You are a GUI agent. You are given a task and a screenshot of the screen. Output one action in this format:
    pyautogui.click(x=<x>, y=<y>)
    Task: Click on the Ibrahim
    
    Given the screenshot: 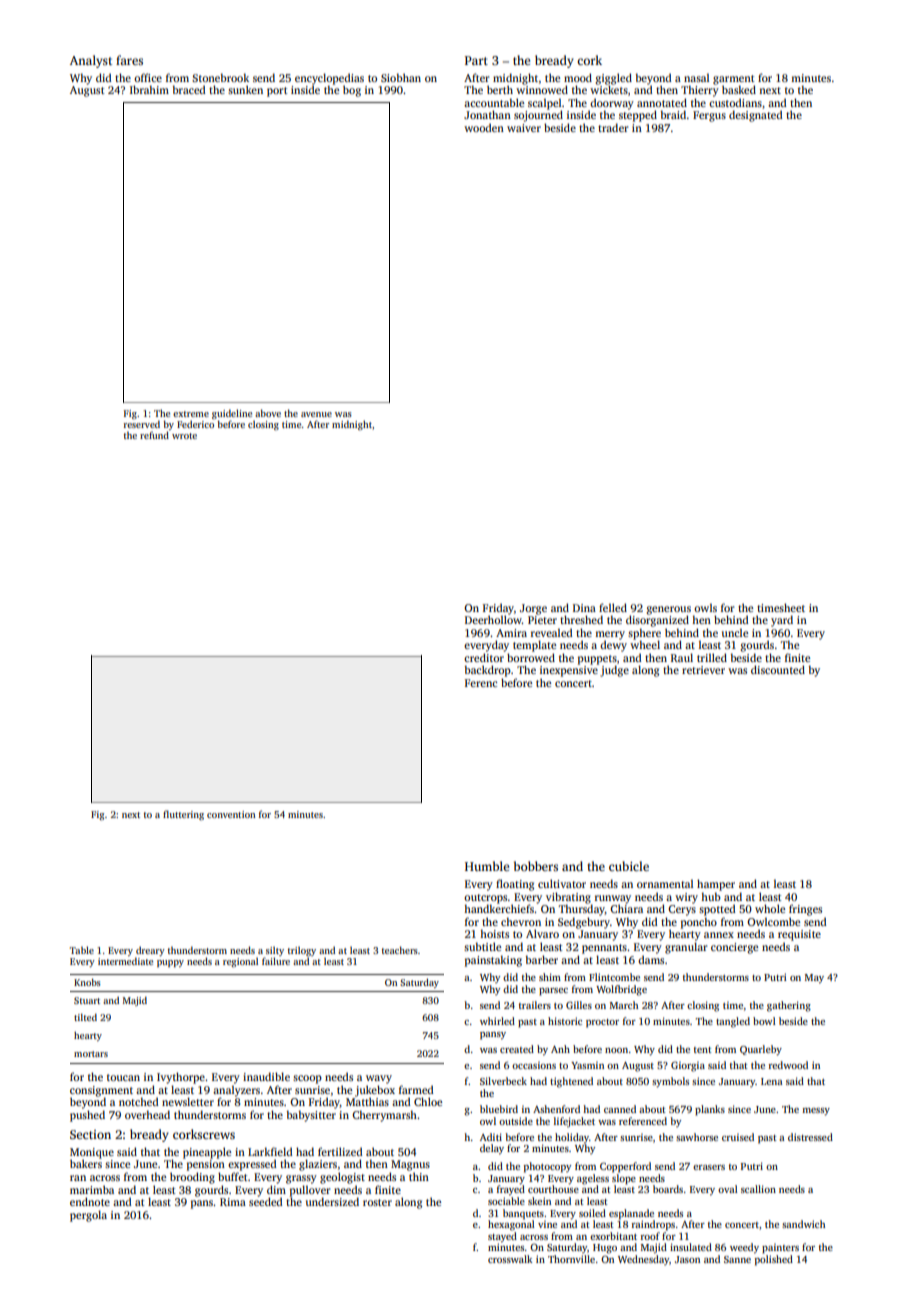 What is the action you would take?
    pyautogui.click(x=149, y=89)
